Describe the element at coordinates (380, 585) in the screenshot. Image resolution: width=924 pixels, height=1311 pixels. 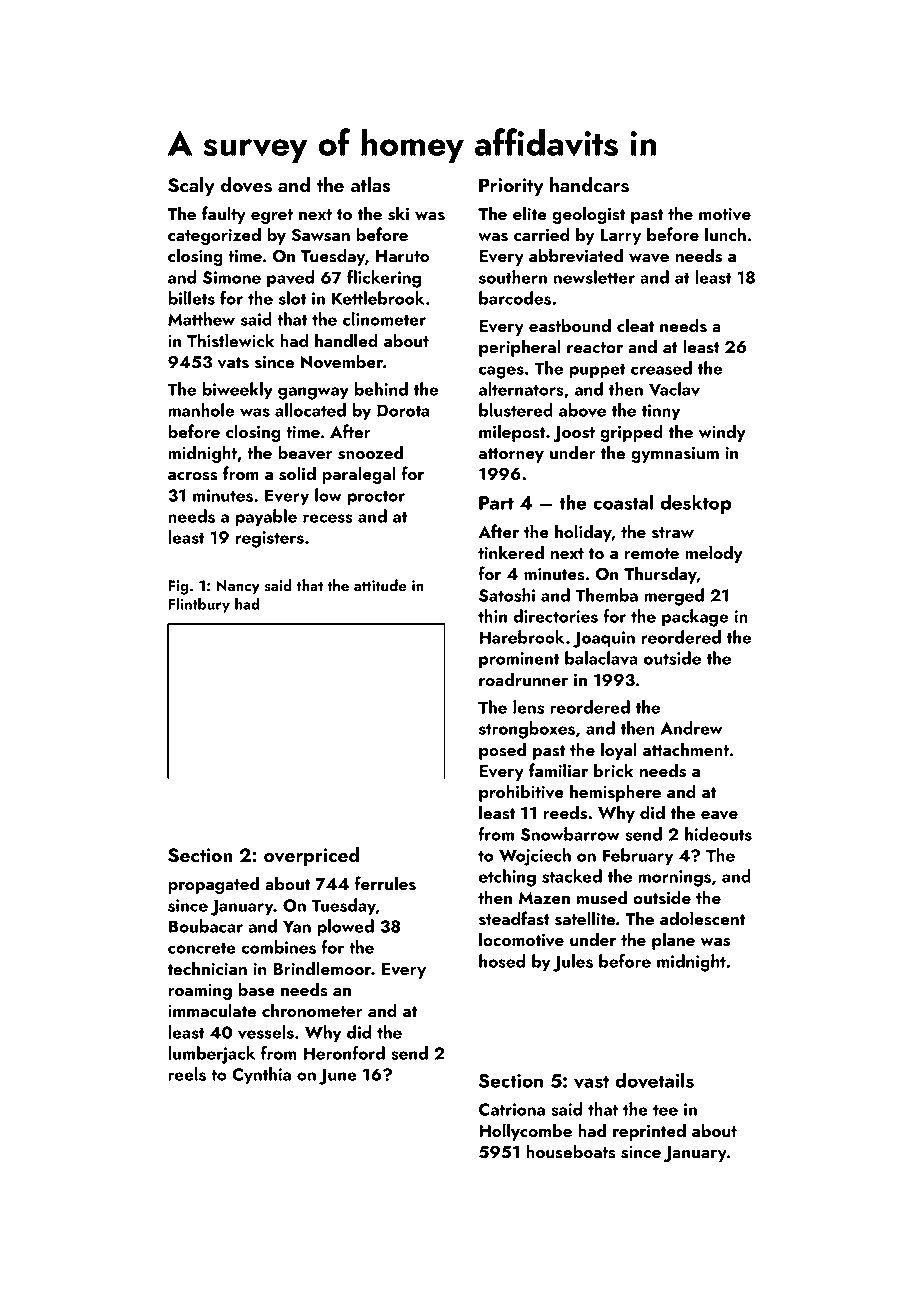
I see `attitude` at that location.
